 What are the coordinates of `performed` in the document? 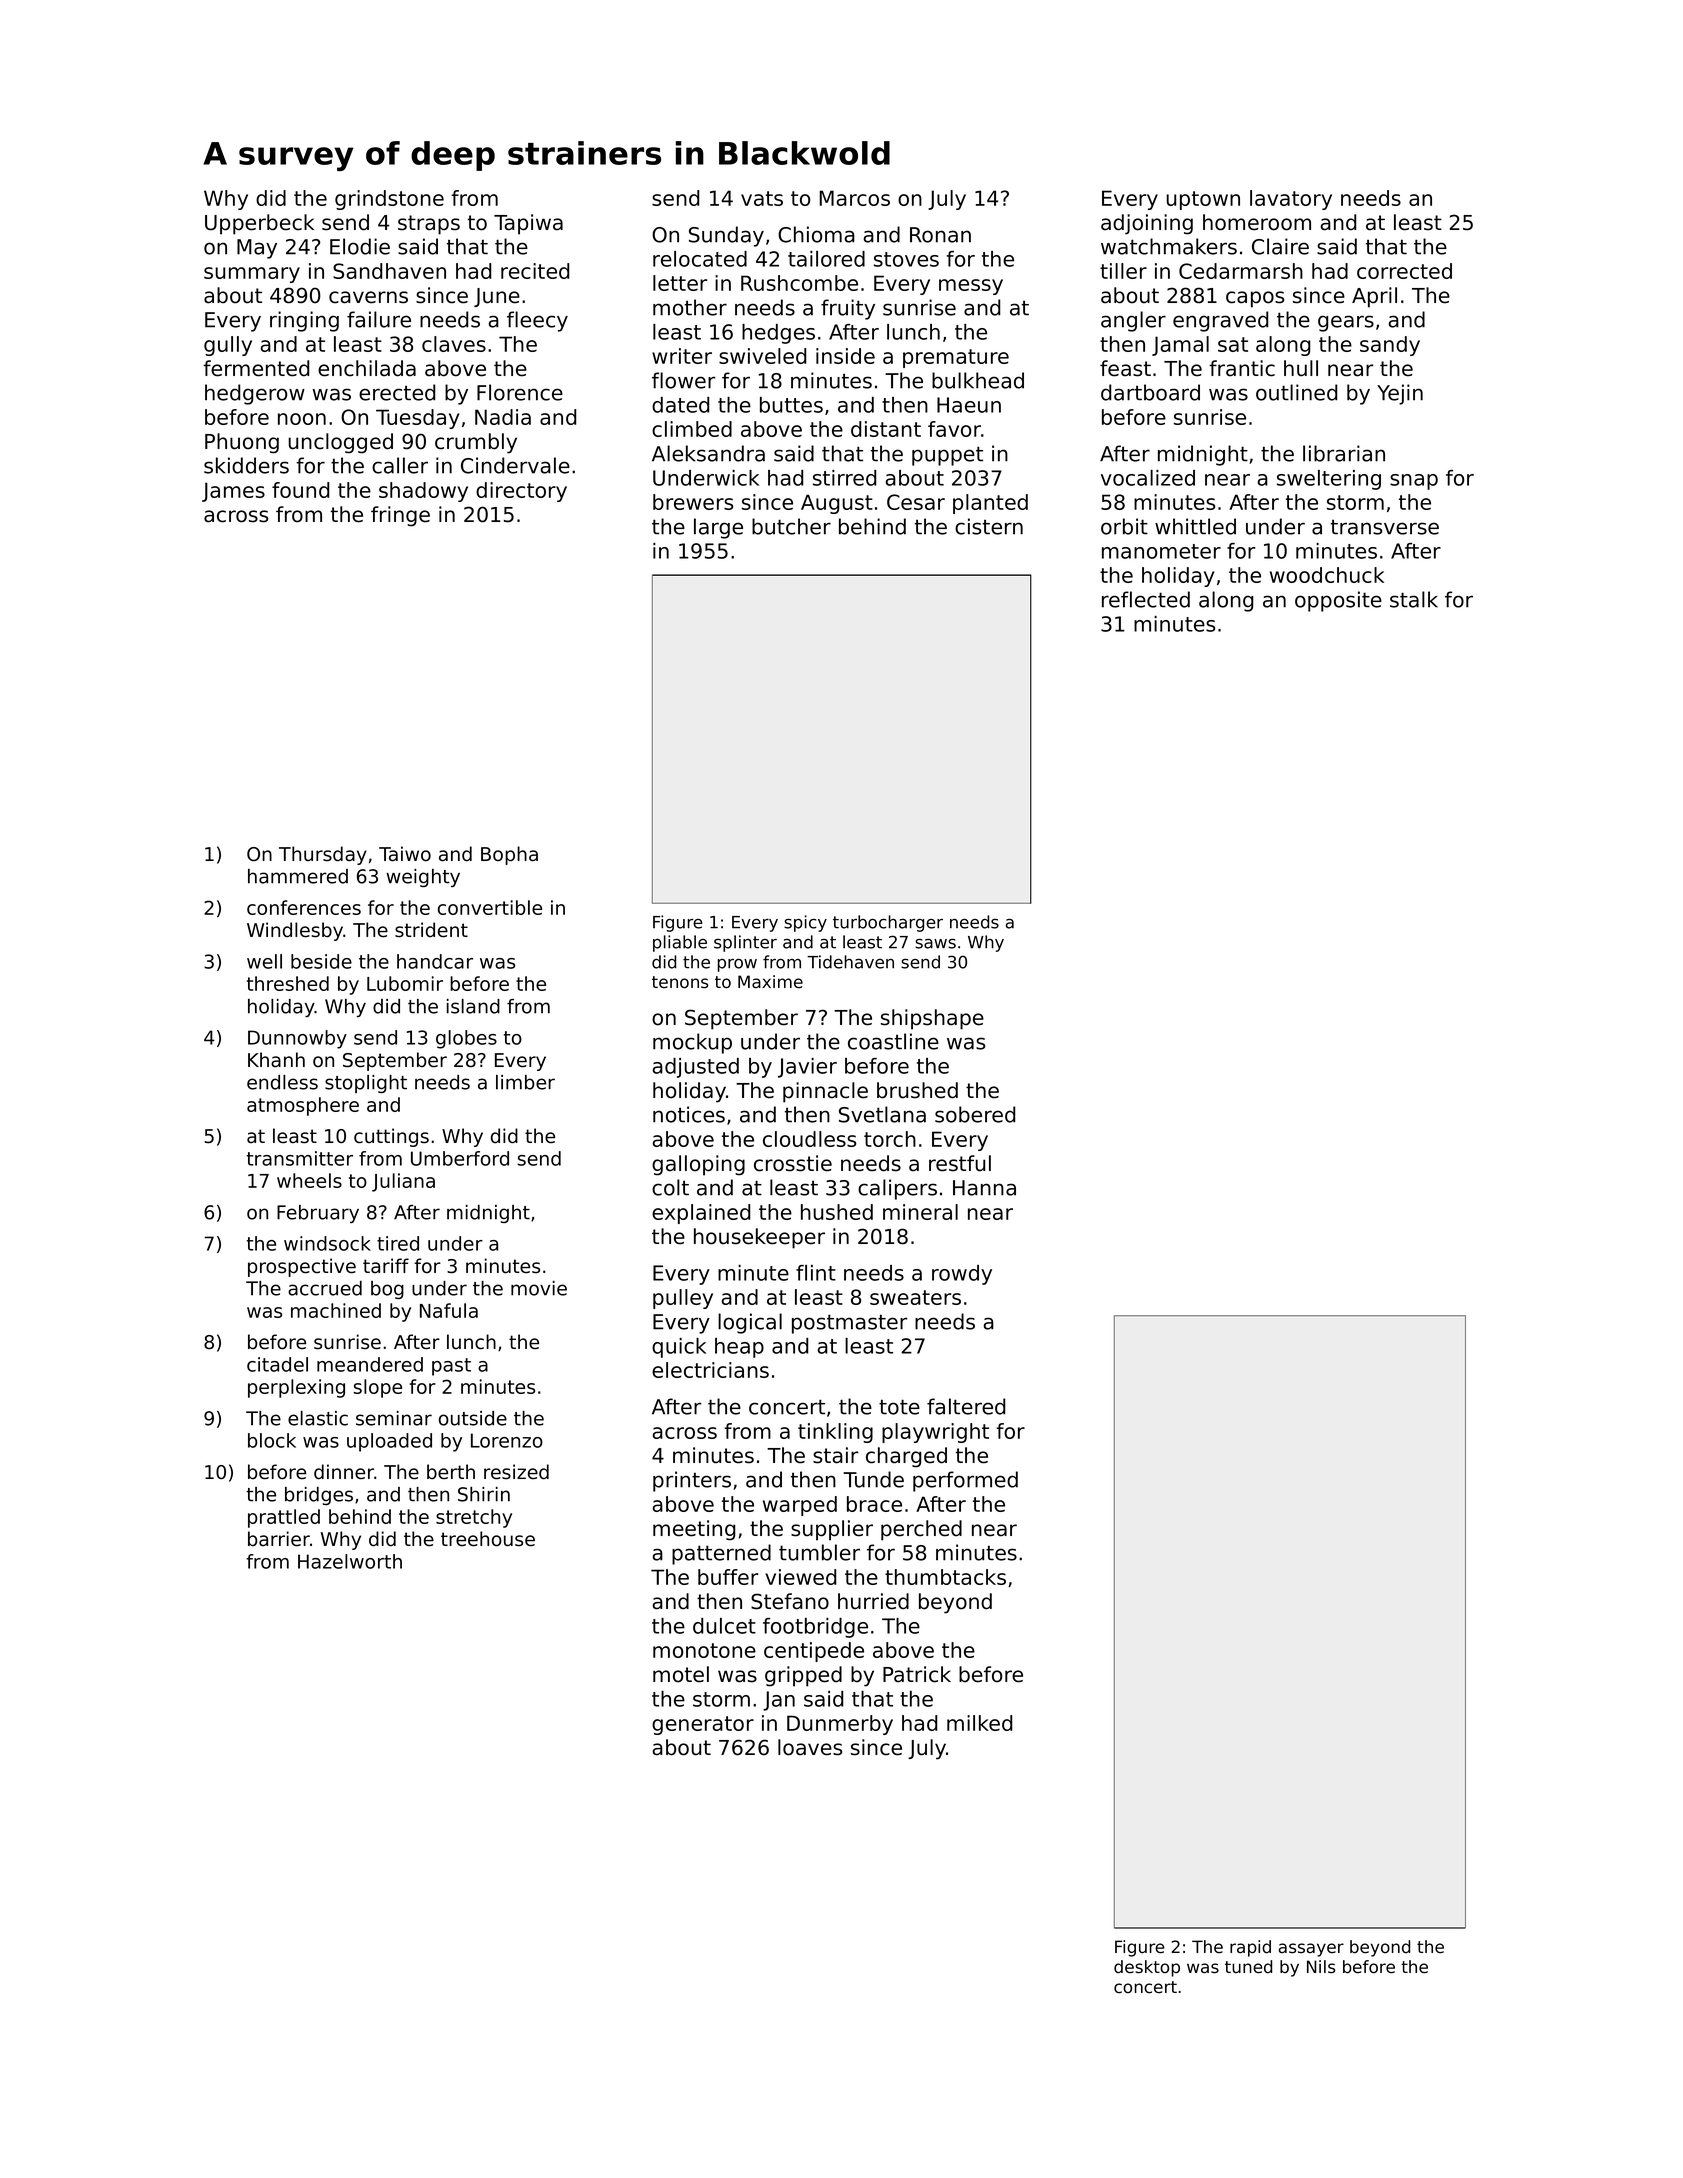 It's located at (965, 1481).
